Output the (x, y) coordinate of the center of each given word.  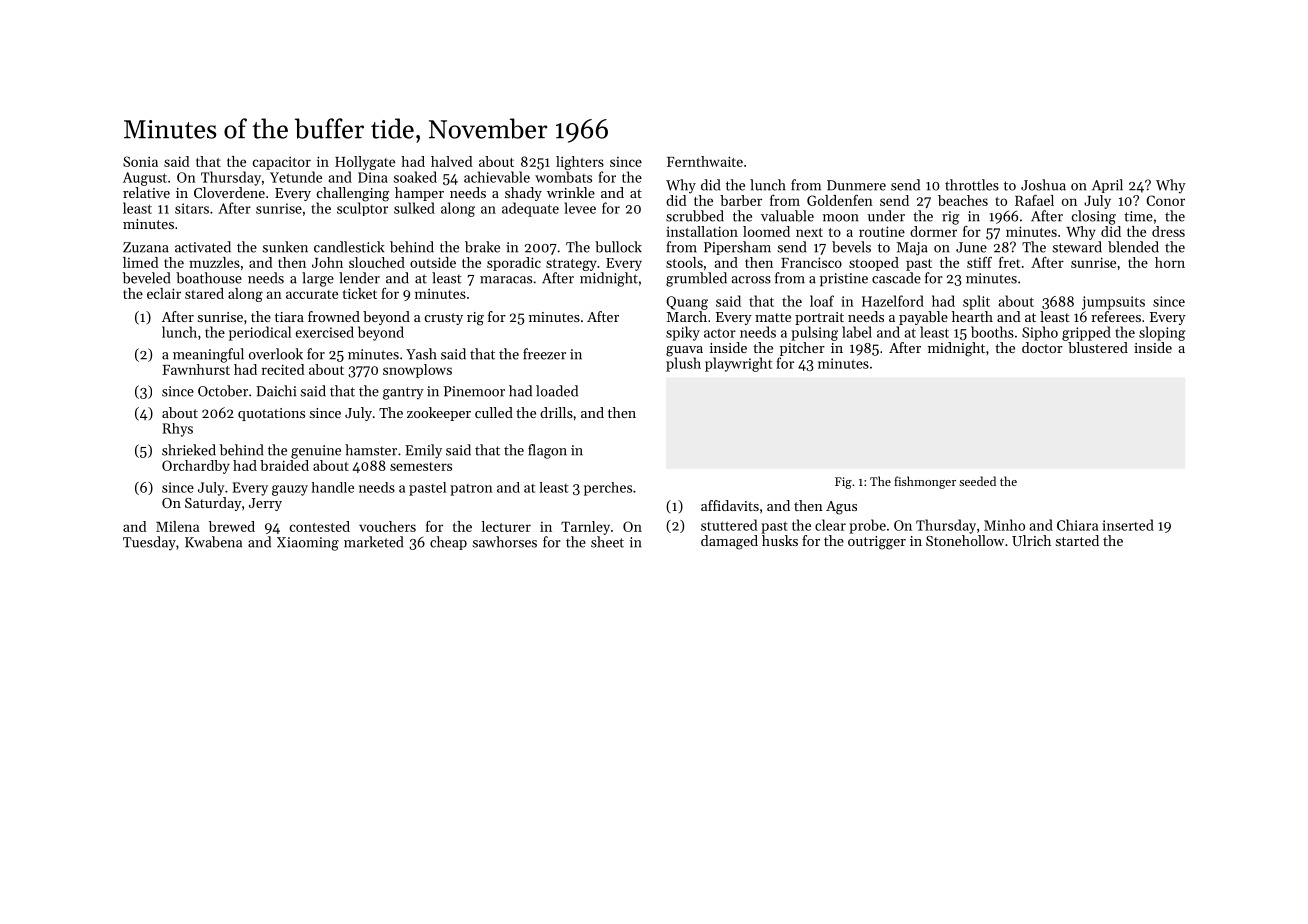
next (809, 232)
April (1107, 186)
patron (471, 490)
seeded (977, 481)
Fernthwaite (705, 161)
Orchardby (196, 467)
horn (1170, 262)
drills (556, 412)
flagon (547, 451)
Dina (373, 177)
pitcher (802, 349)
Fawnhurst (196, 369)
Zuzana (146, 247)
